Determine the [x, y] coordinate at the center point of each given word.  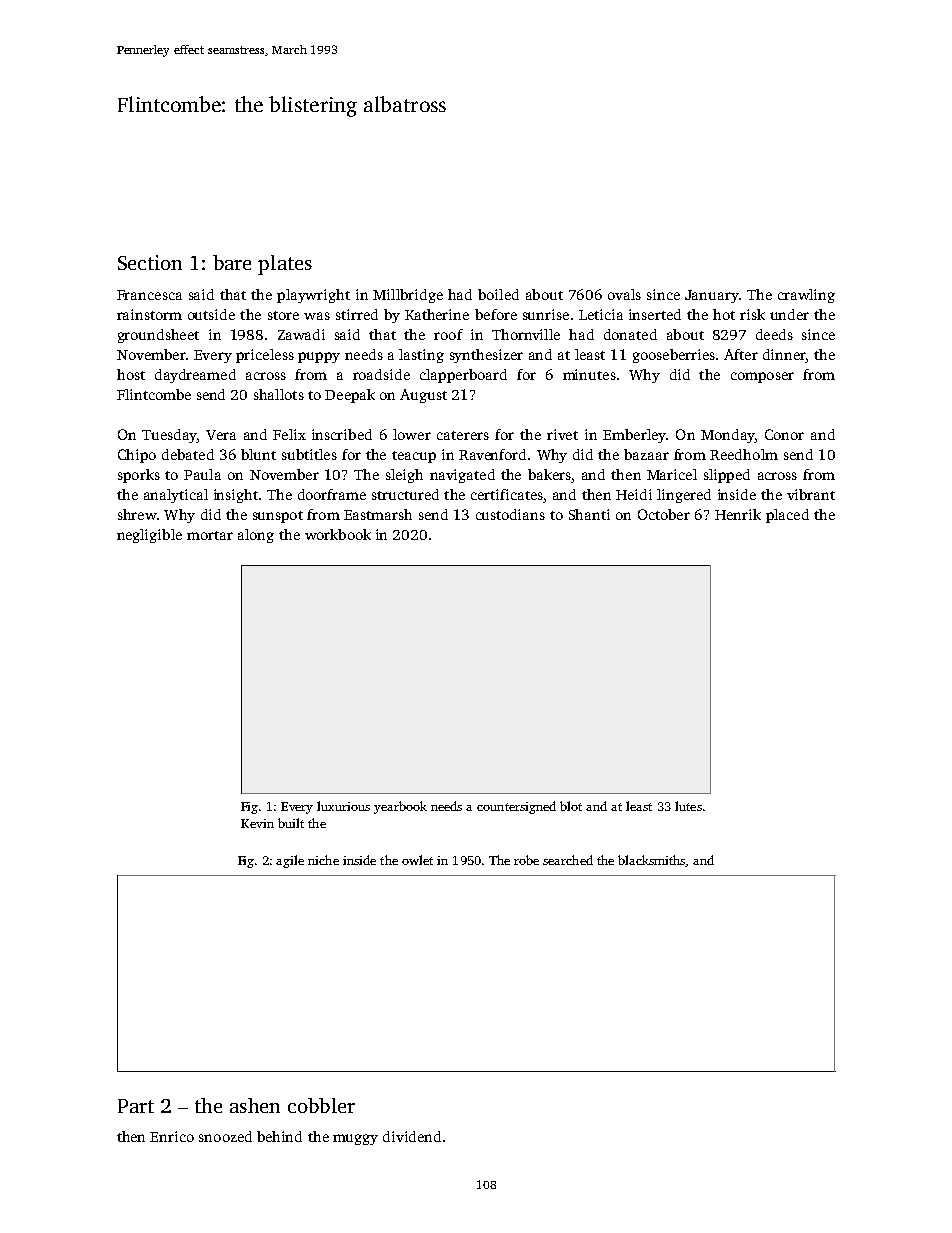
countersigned [516, 807]
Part [136, 1106]
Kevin [257, 823]
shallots [279, 394]
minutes [589, 374]
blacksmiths [652, 861]
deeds [774, 334]
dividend [412, 1136]
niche [323, 860]
